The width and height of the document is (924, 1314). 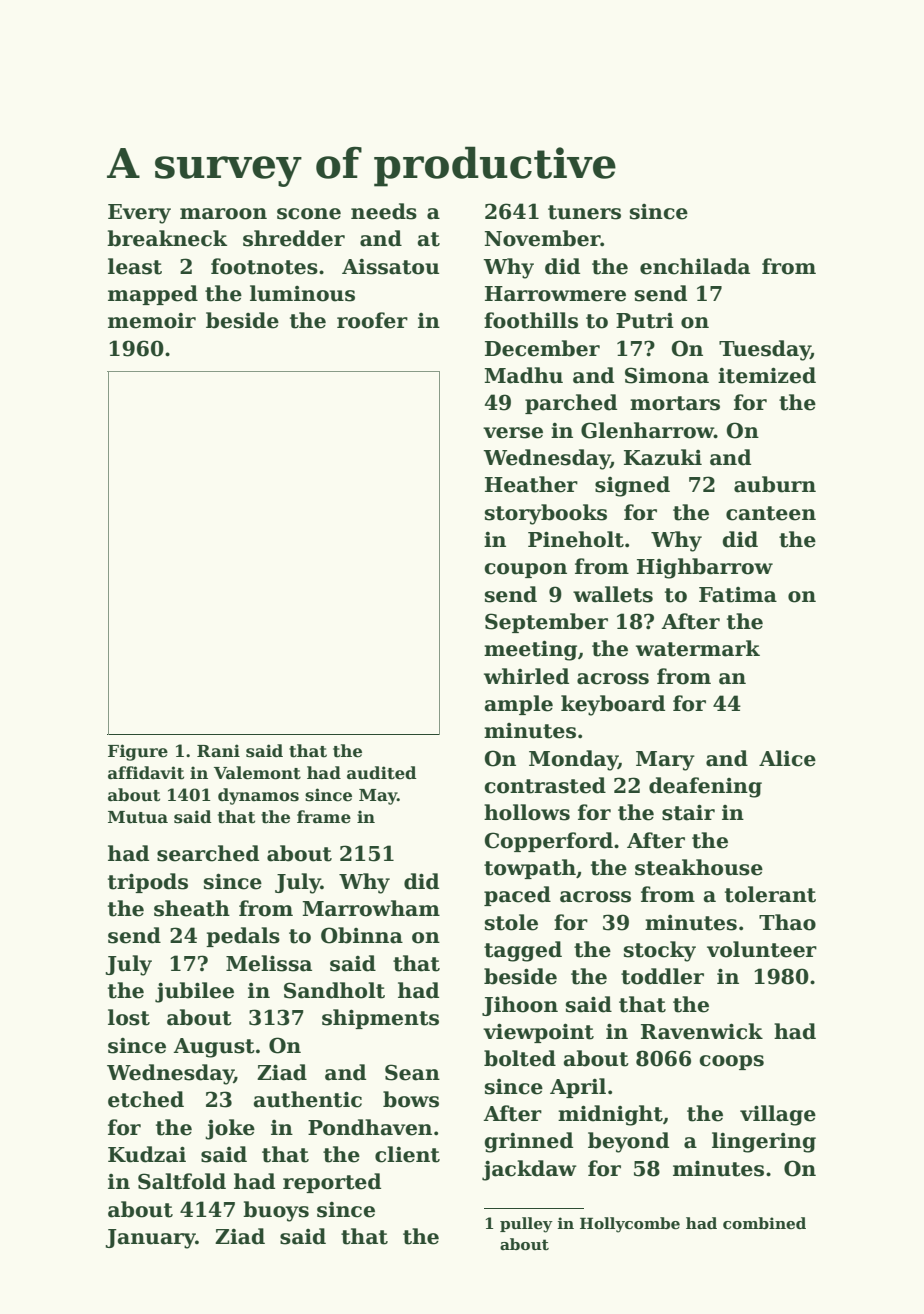 I want to click on August, so click(x=214, y=1048).
